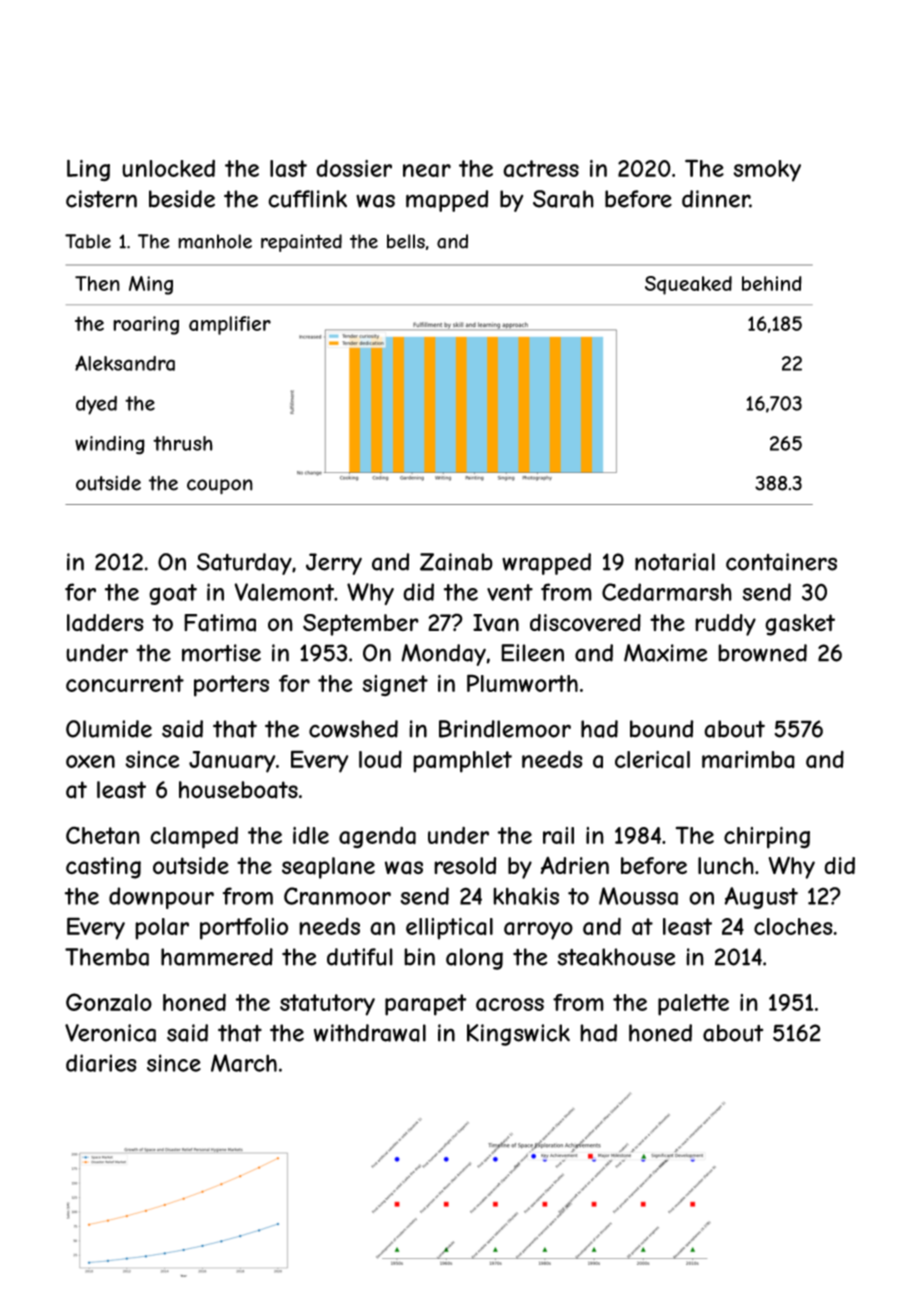  What do you see at coordinates (101, 1063) in the document?
I see `diaries` at bounding box center [101, 1063].
